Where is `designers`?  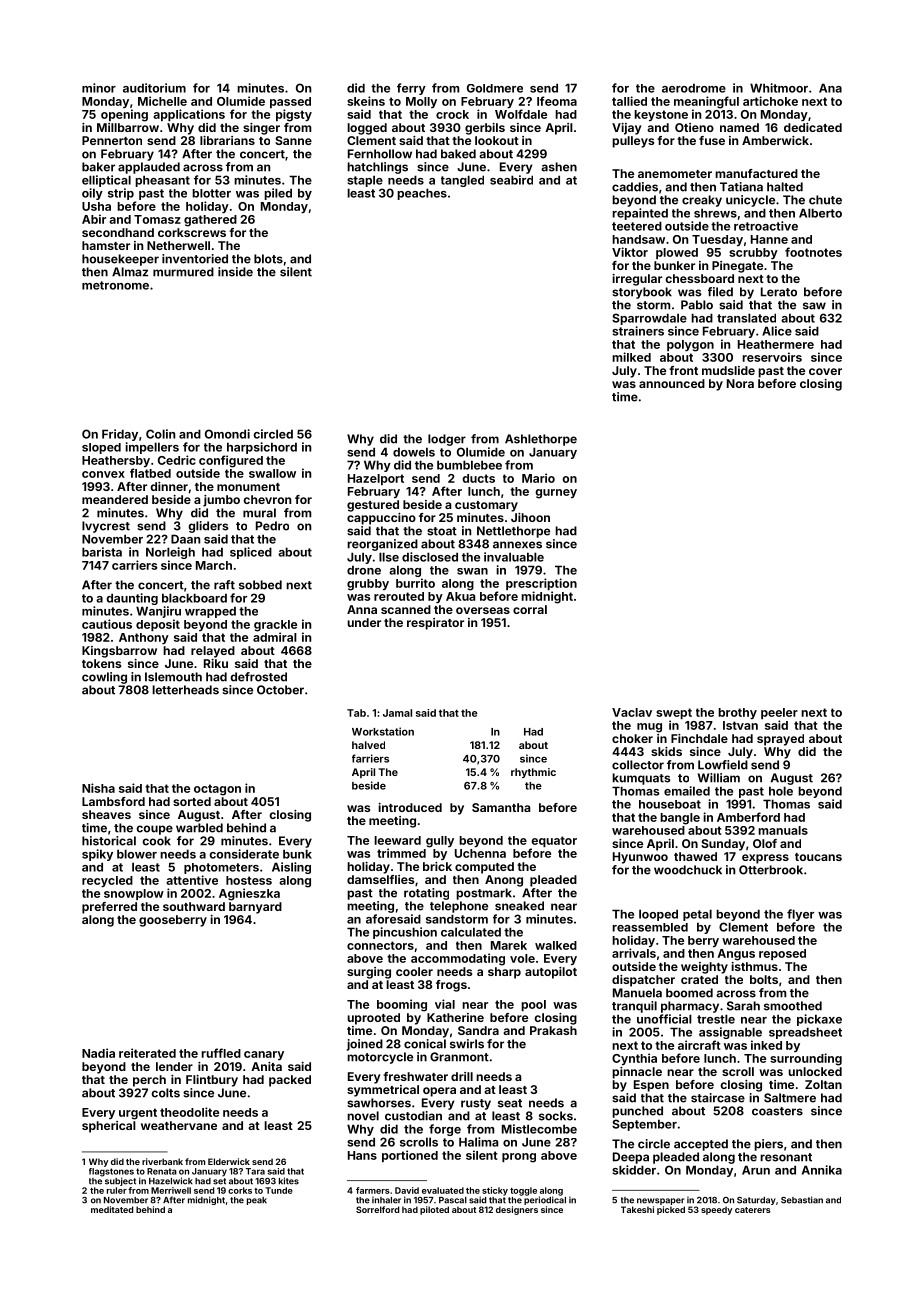 designers is located at coordinates (517, 1210).
